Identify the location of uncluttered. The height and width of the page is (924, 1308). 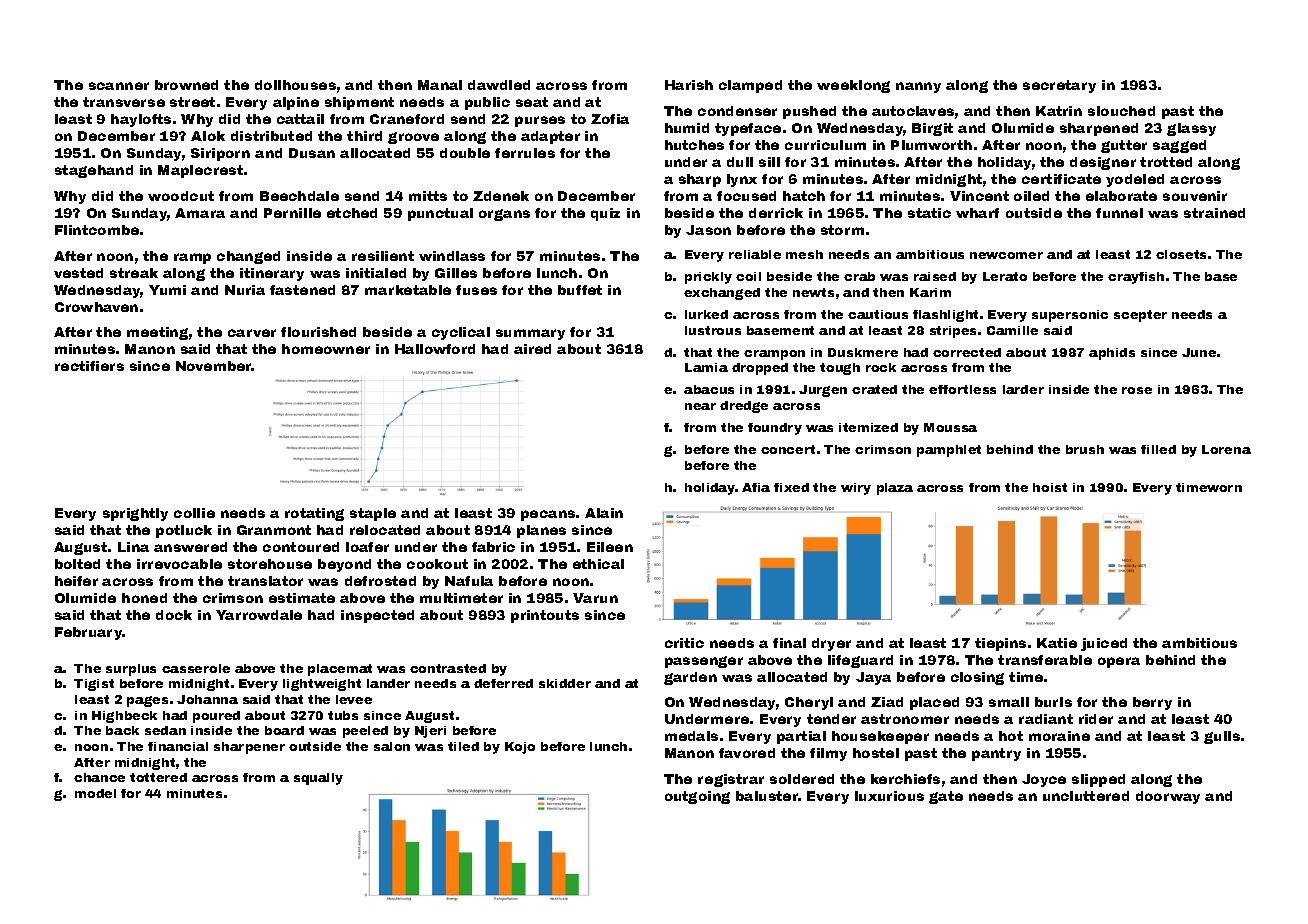
(1086, 796).
